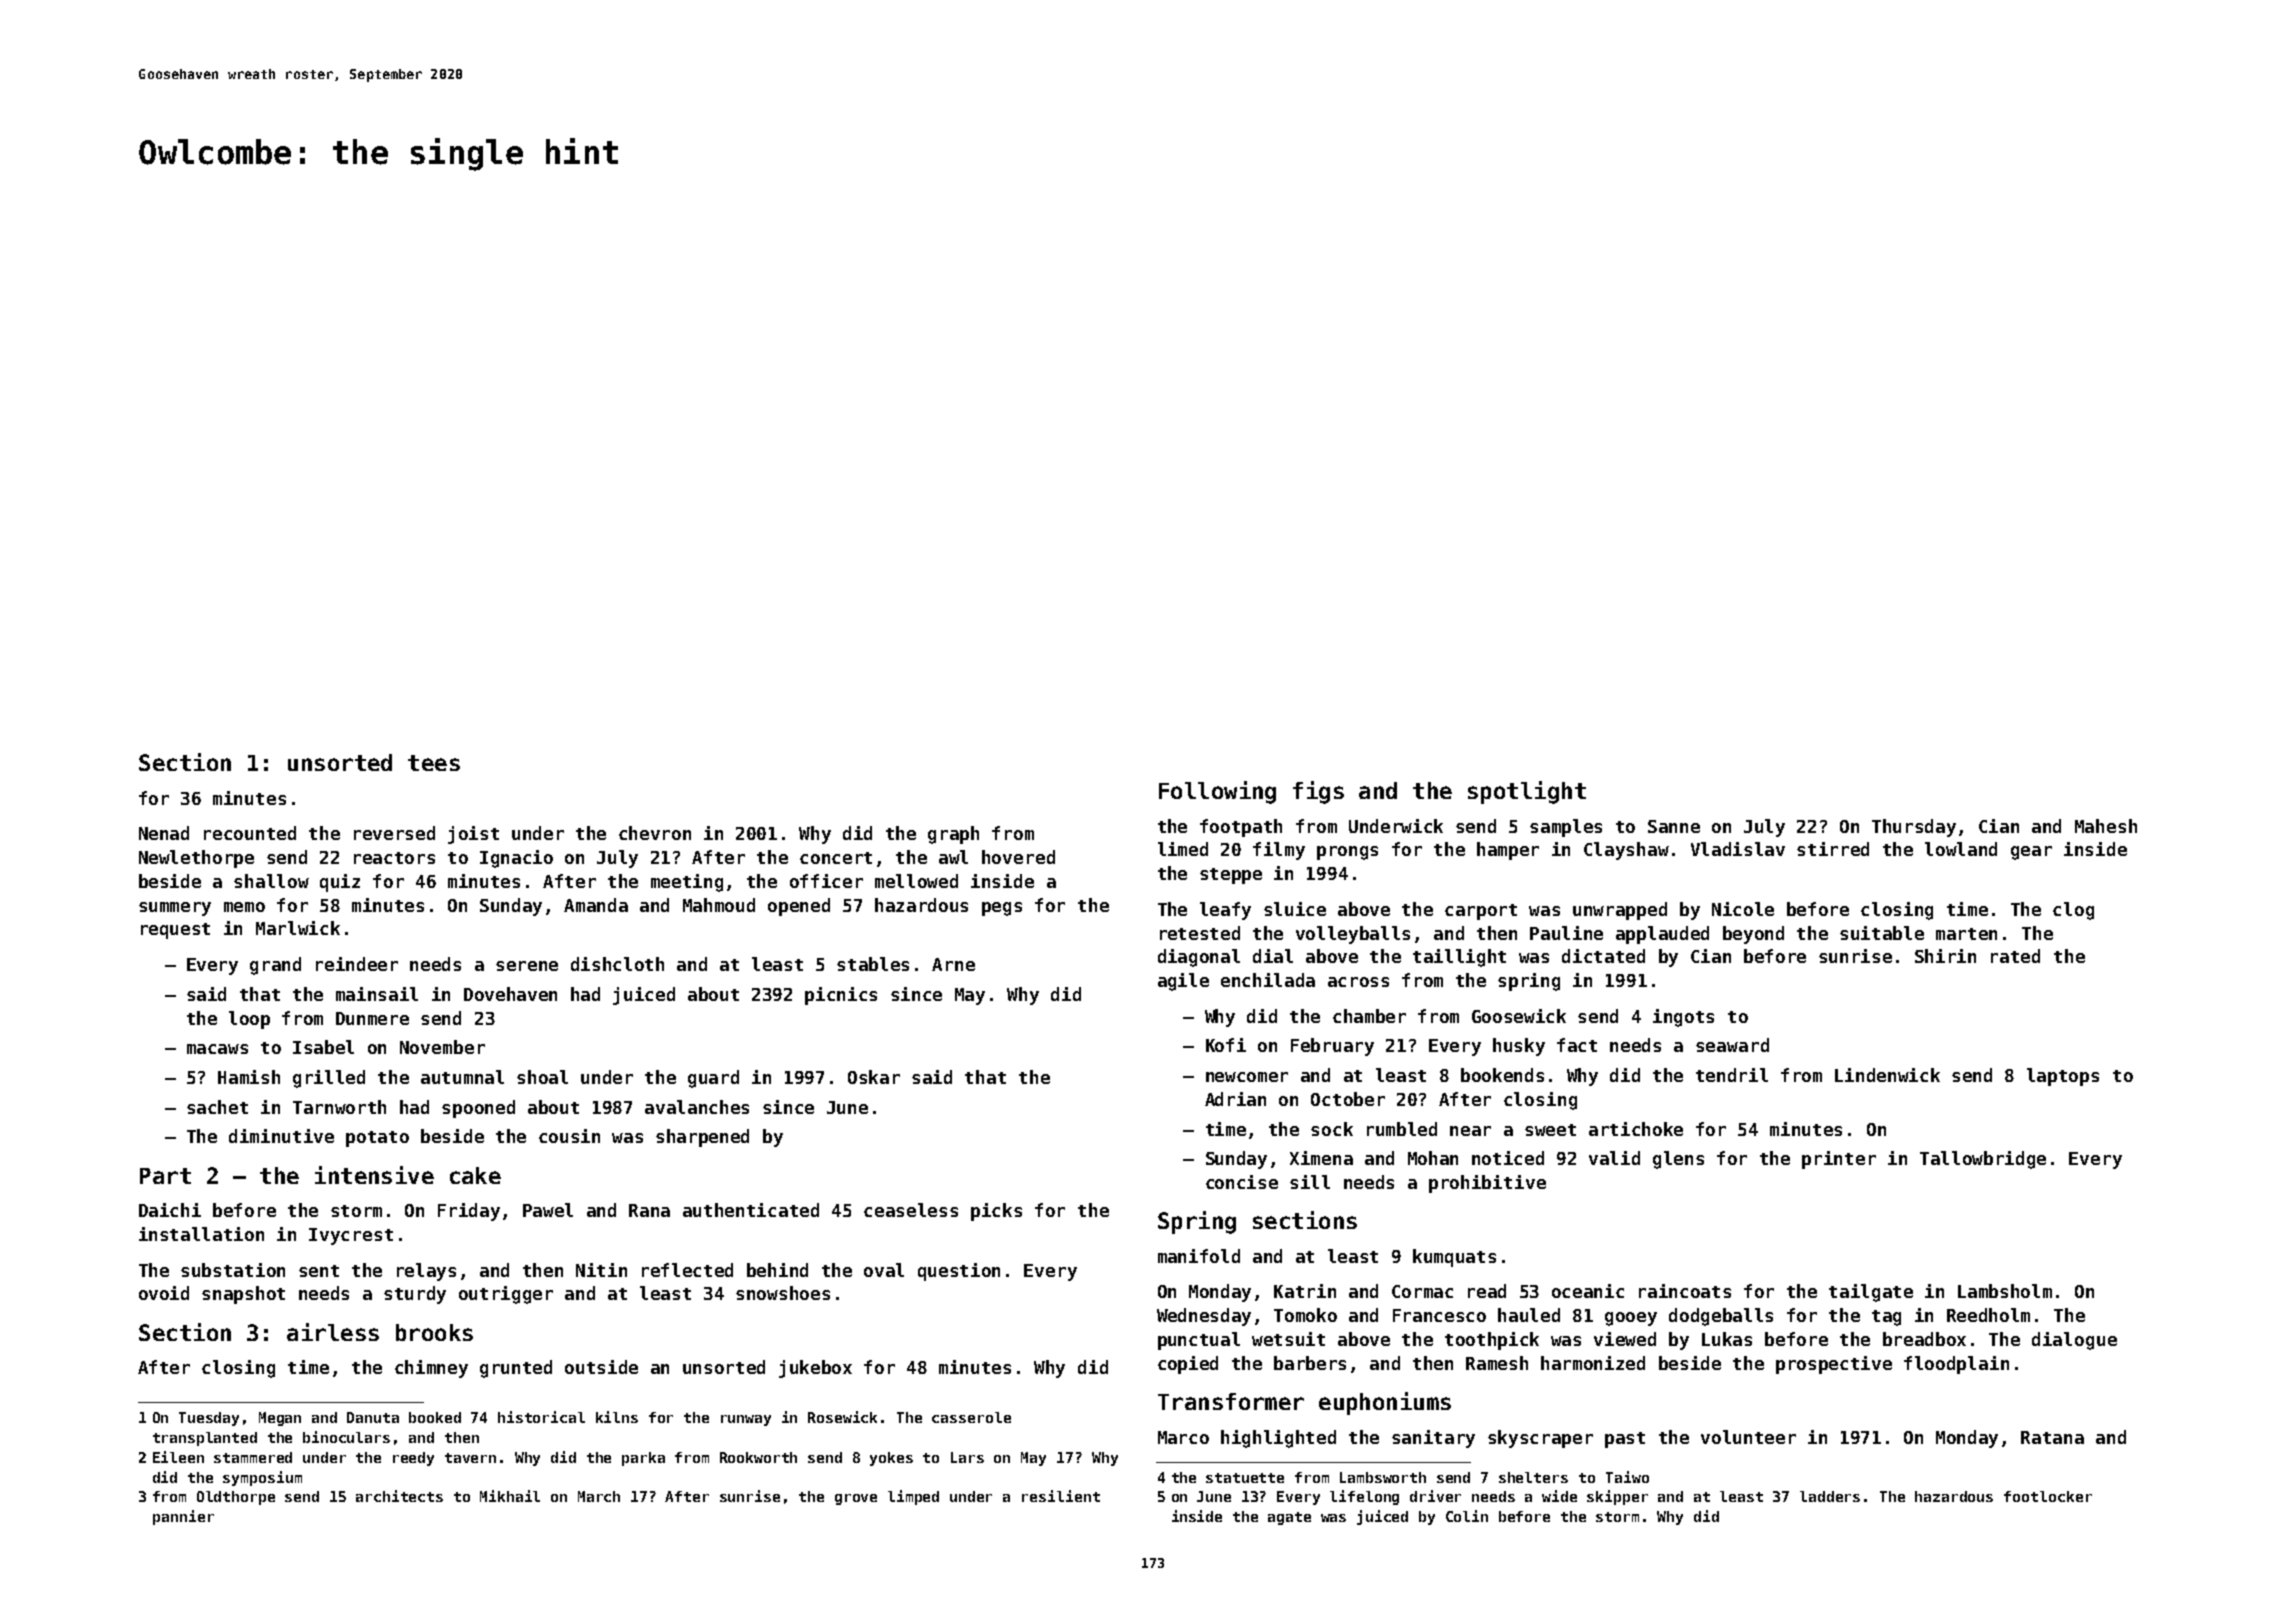 The width and height of the page is (2282, 1614). What do you see at coordinates (1914, 828) in the page?
I see `Thursday` at bounding box center [1914, 828].
